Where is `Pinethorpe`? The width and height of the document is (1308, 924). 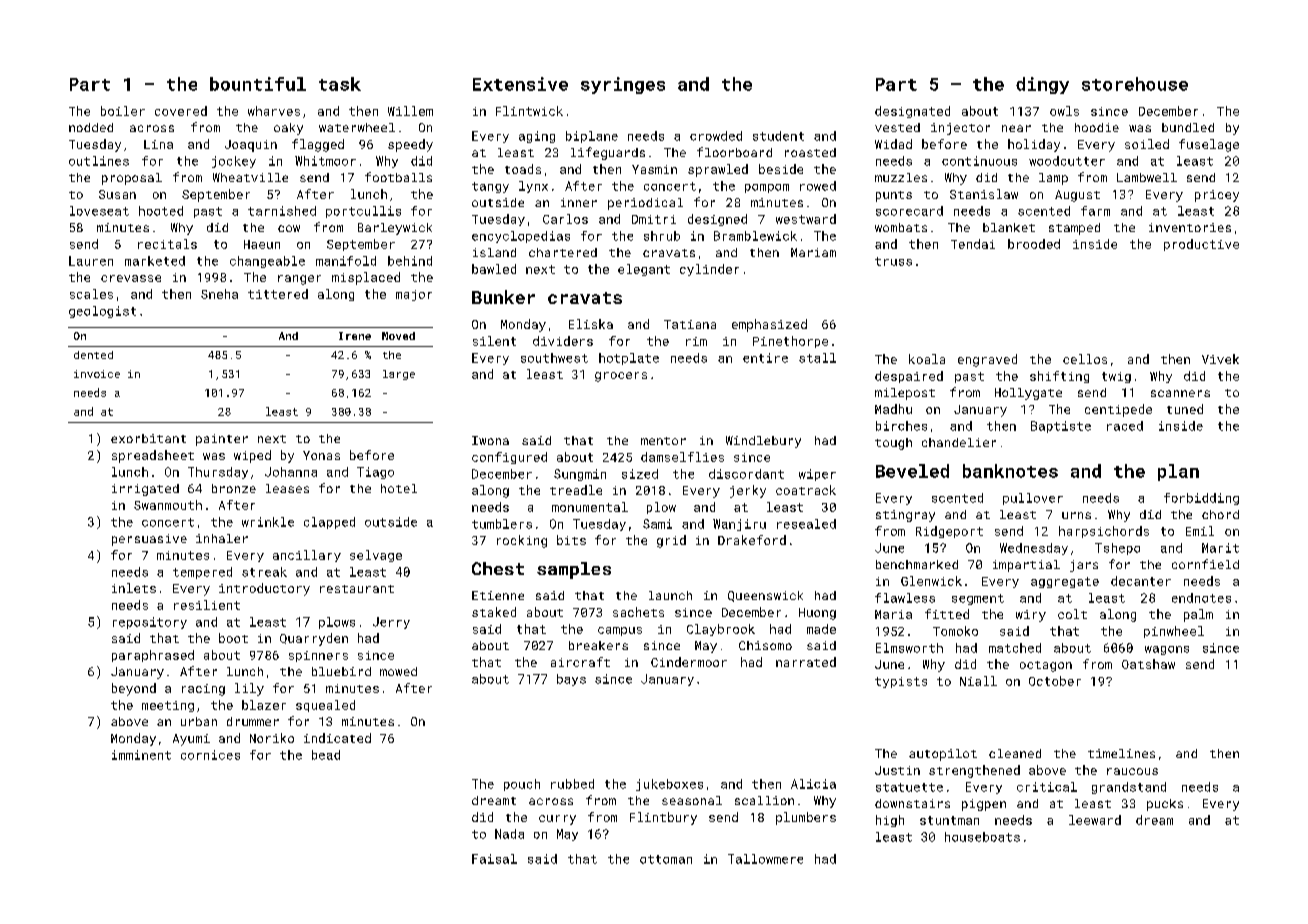
Pinethorpe is located at coordinates (790, 342).
